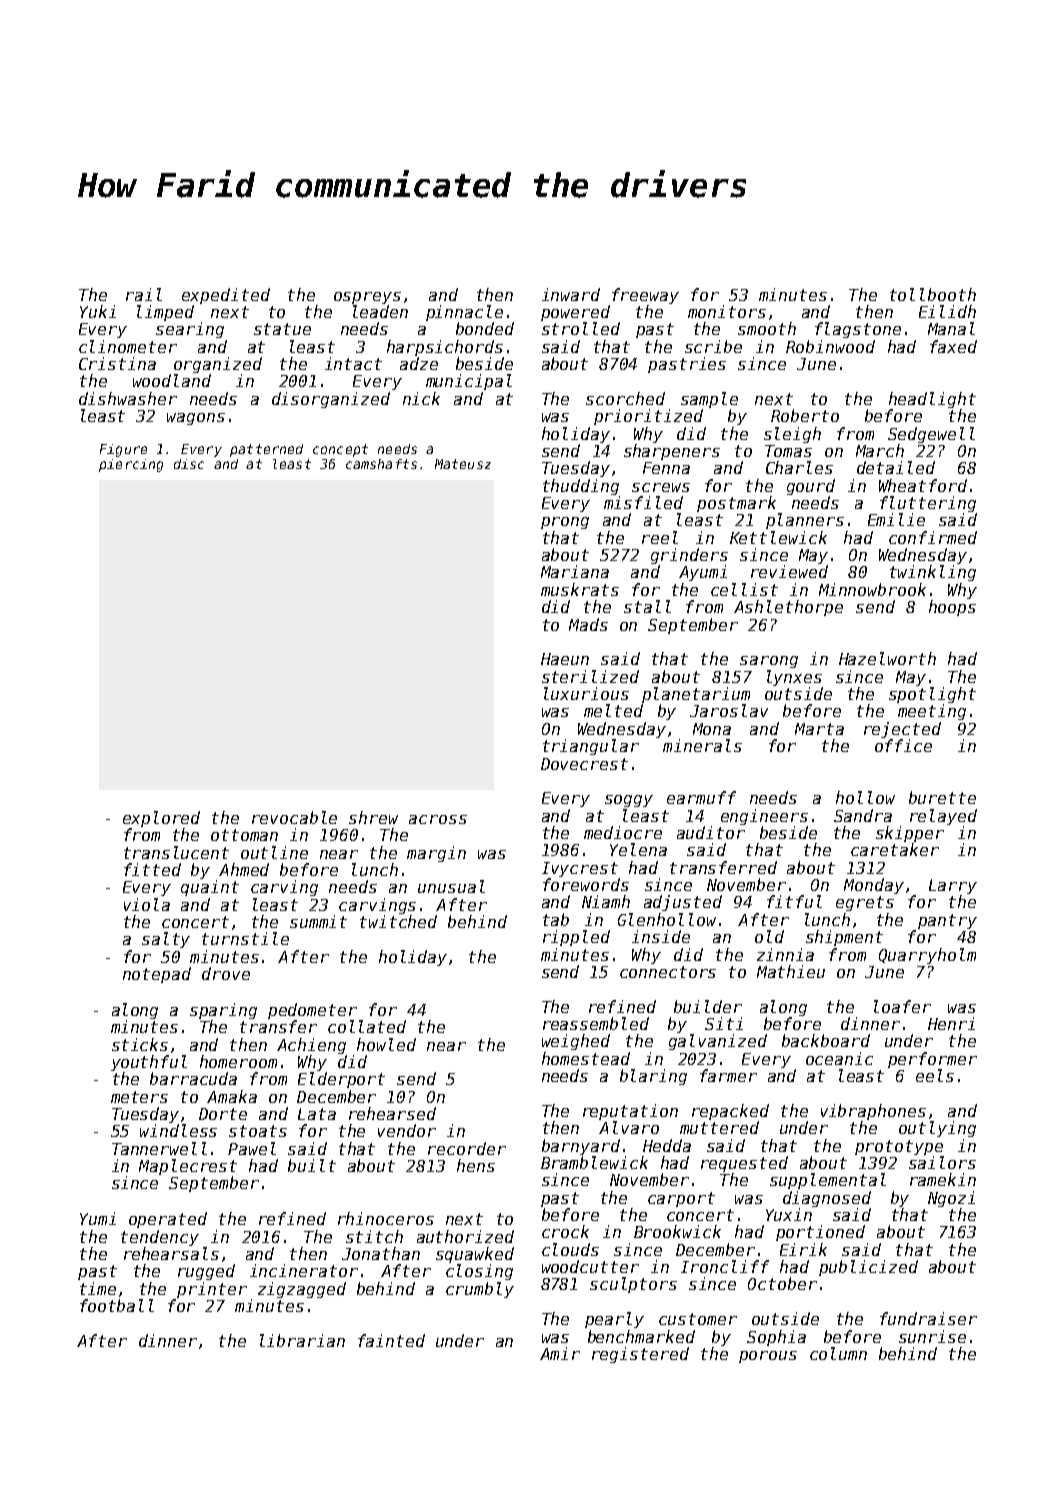  Describe the element at coordinates (586, 693) in the screenshot. I see `luxurious` at that location.
